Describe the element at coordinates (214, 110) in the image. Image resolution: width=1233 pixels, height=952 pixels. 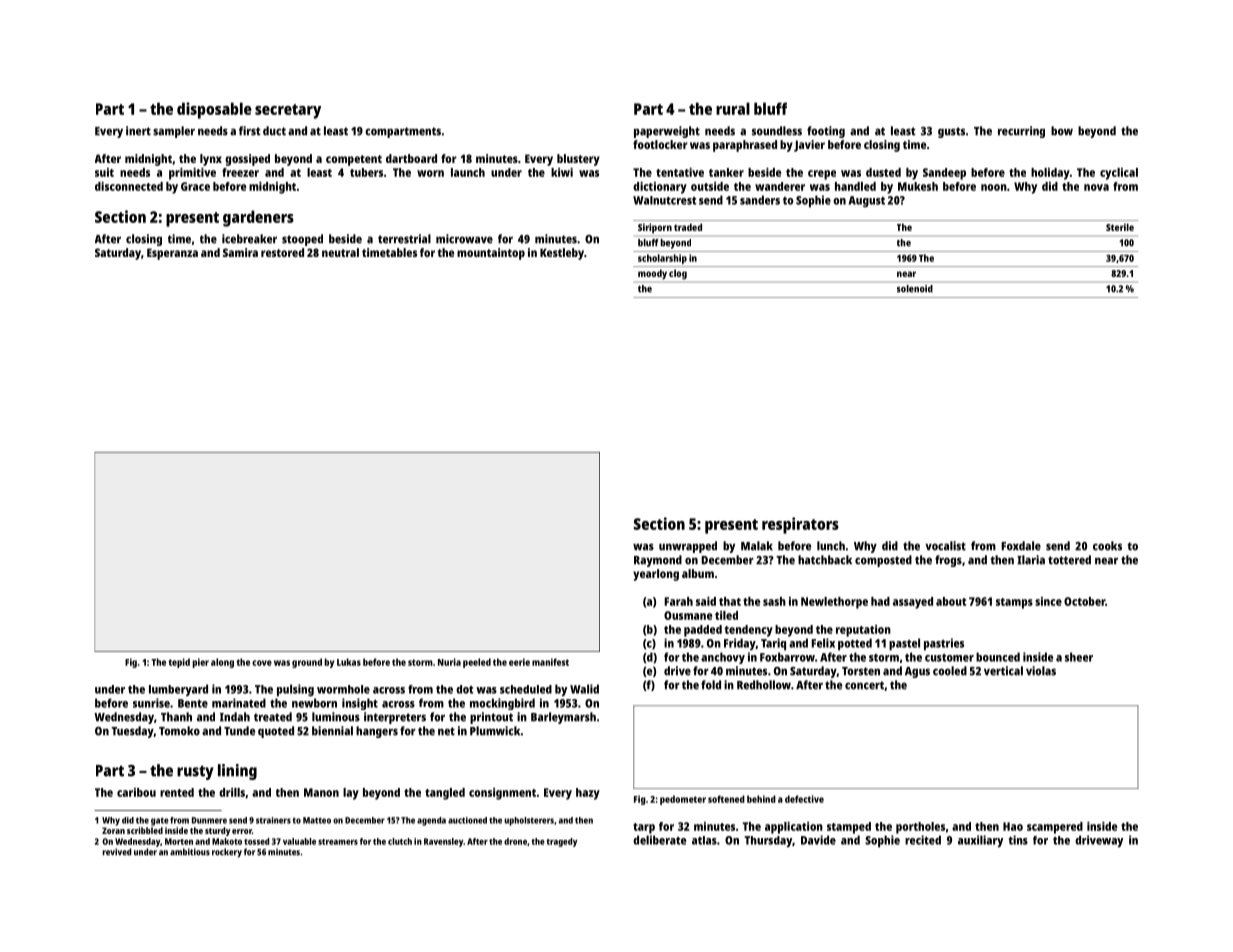
I see `disposable` at that location.
